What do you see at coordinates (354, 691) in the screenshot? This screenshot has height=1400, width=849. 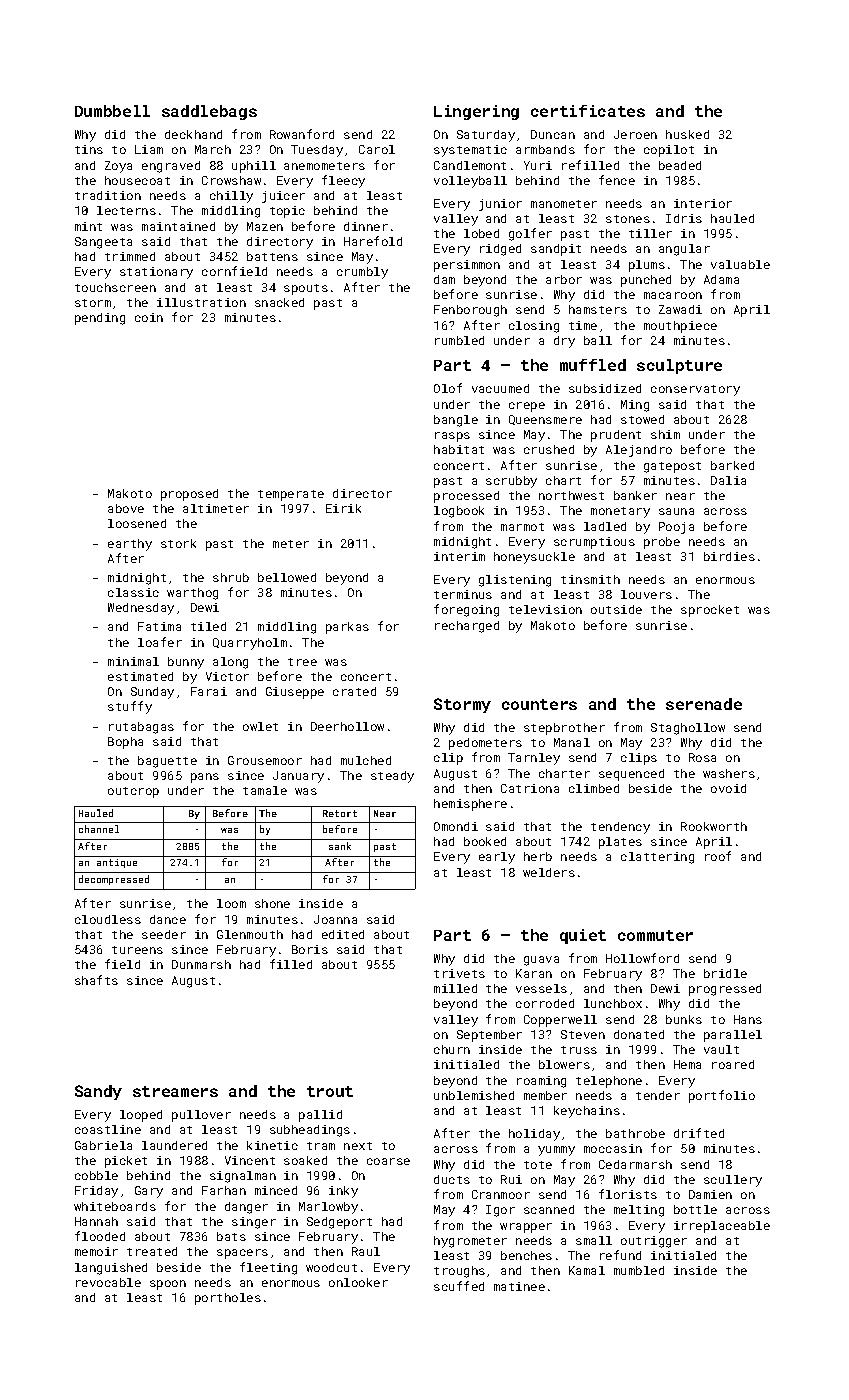 I see `crated` at bounding box center [354, 691].
